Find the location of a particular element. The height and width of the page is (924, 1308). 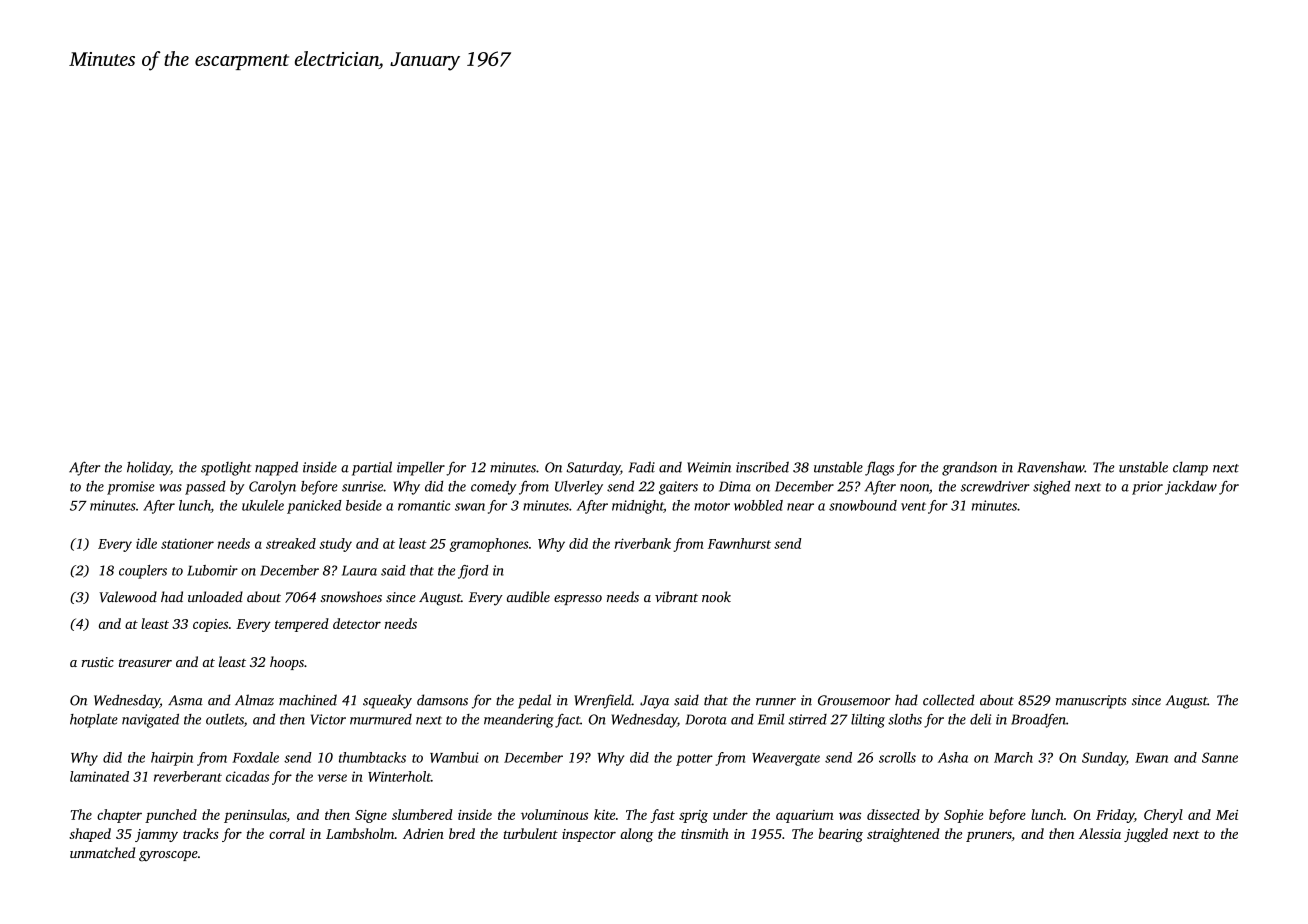

inspector is located at coordinates (589, 835).
